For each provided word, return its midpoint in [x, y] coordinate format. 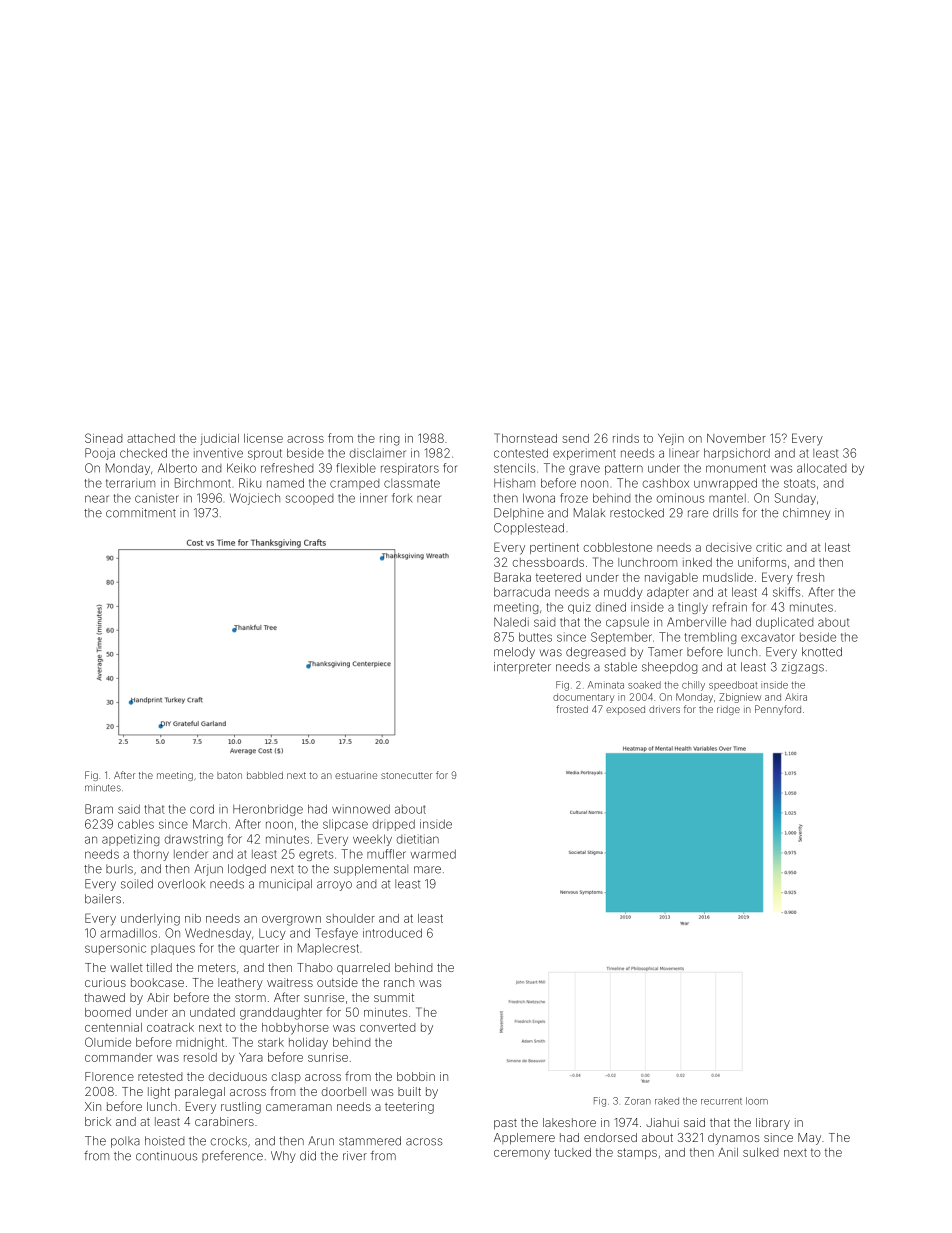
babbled [265, 775]
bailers [103, 899]
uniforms [762, 562]
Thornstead [525, 438]
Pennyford [778, 710]
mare [427, 870]
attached [151, 438]
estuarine [356, 775]
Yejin [671, 439]
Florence [109, 1076]
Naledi [511, 622]
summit [394, 997]
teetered [558, 577]
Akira [796, 697]
